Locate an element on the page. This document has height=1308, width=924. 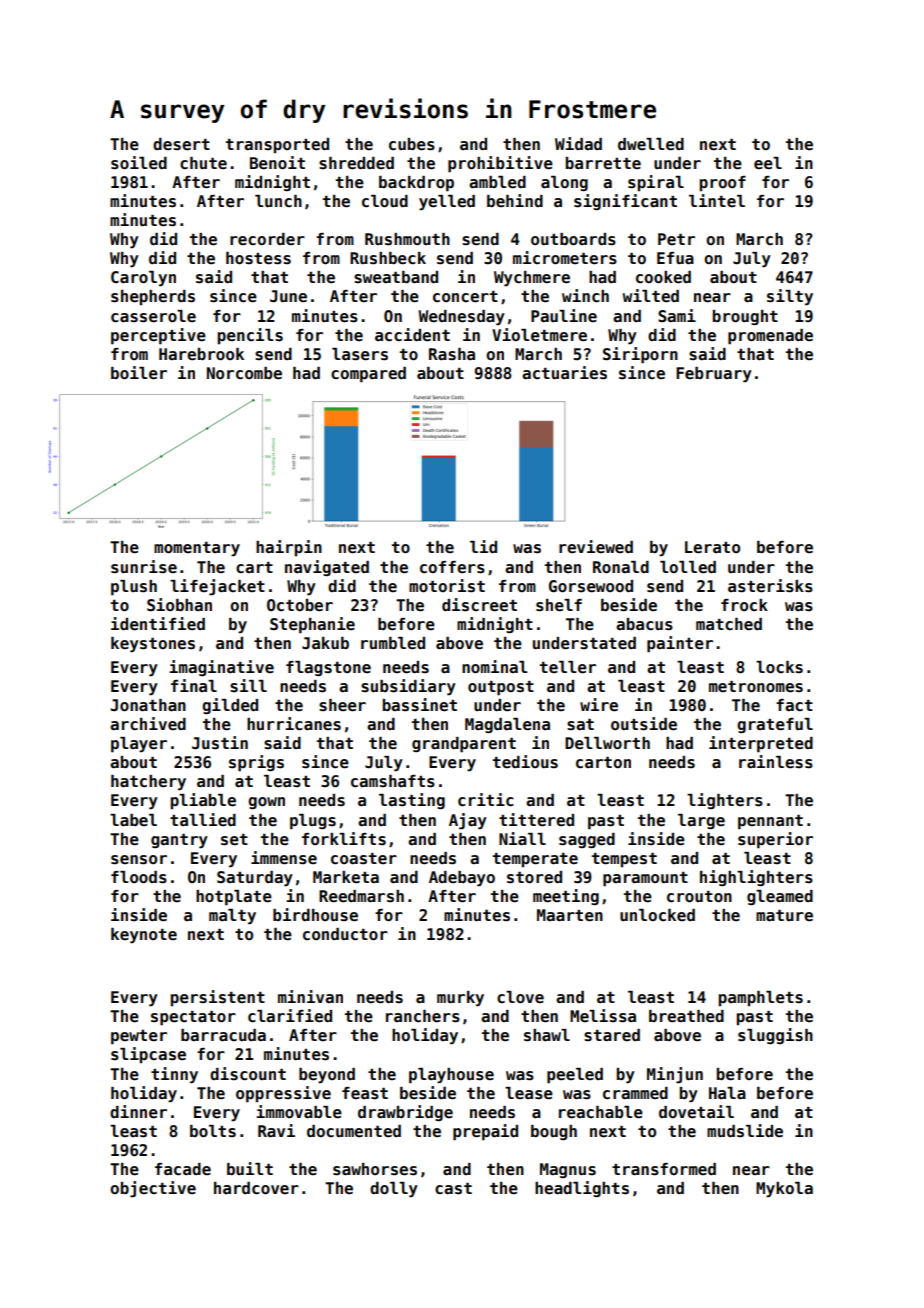
sunrise is located at coordinates (144, 567).
